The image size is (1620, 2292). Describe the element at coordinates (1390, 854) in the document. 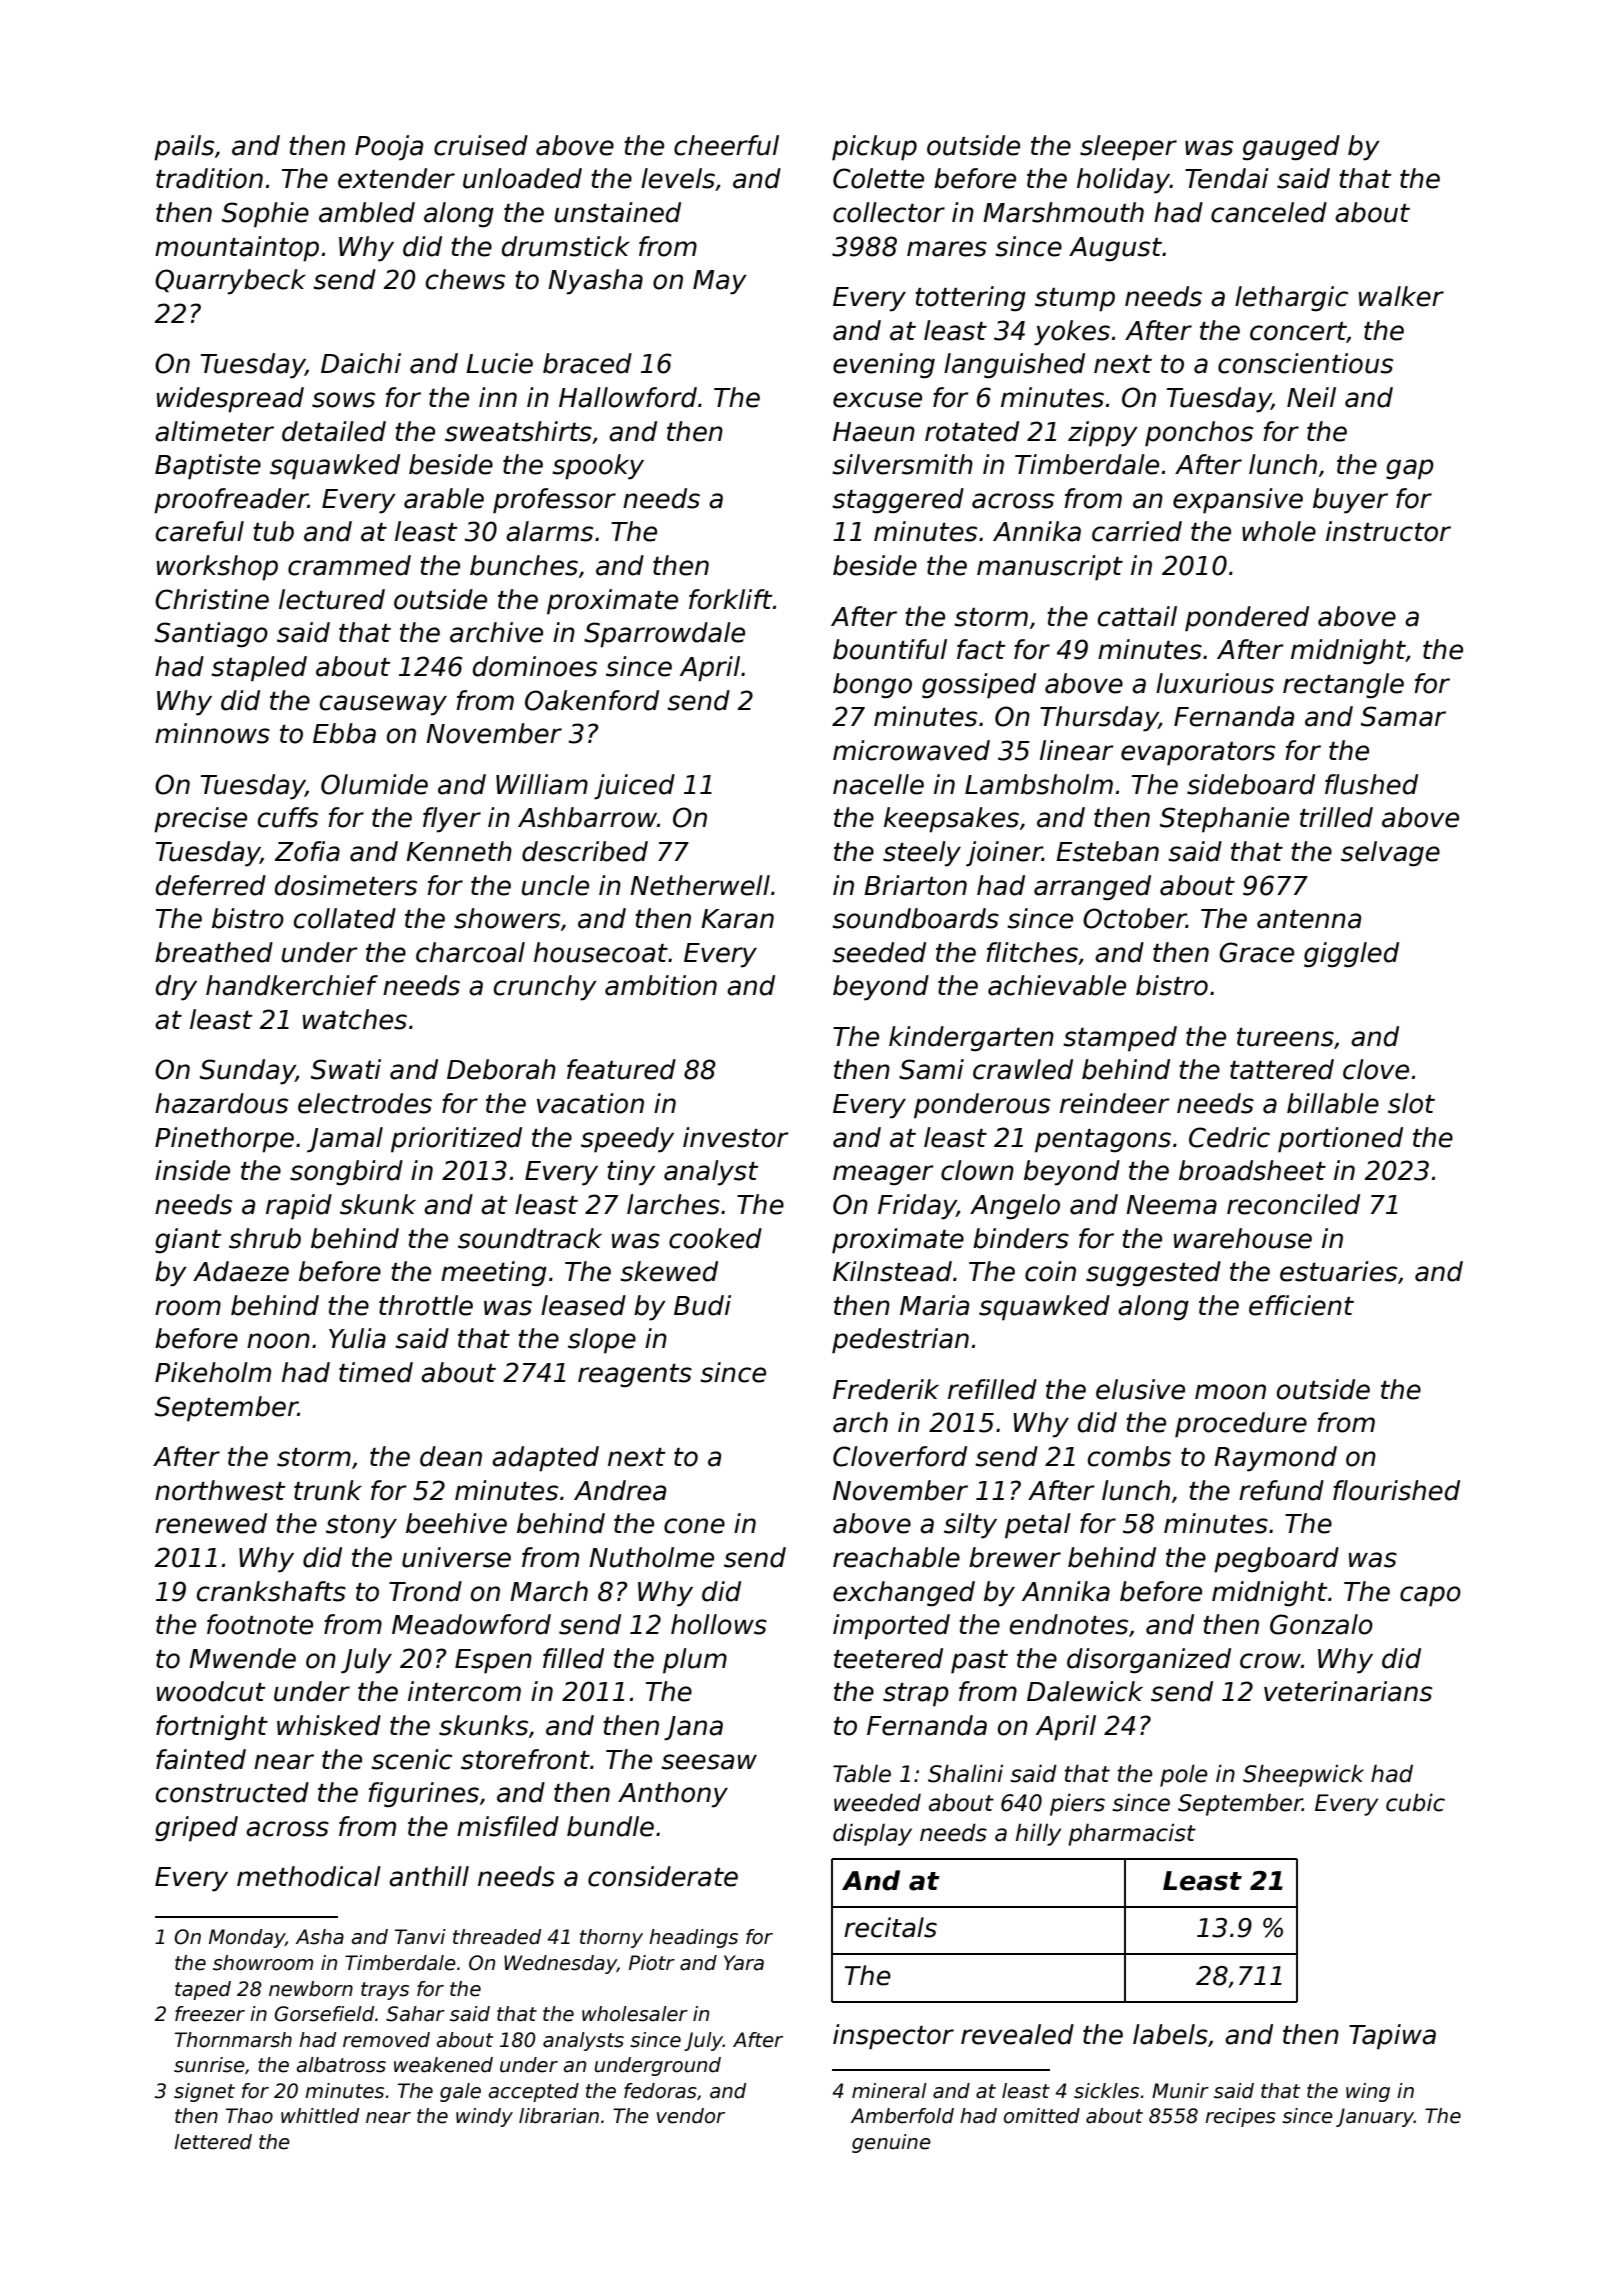

I see `selvage` at that location.
